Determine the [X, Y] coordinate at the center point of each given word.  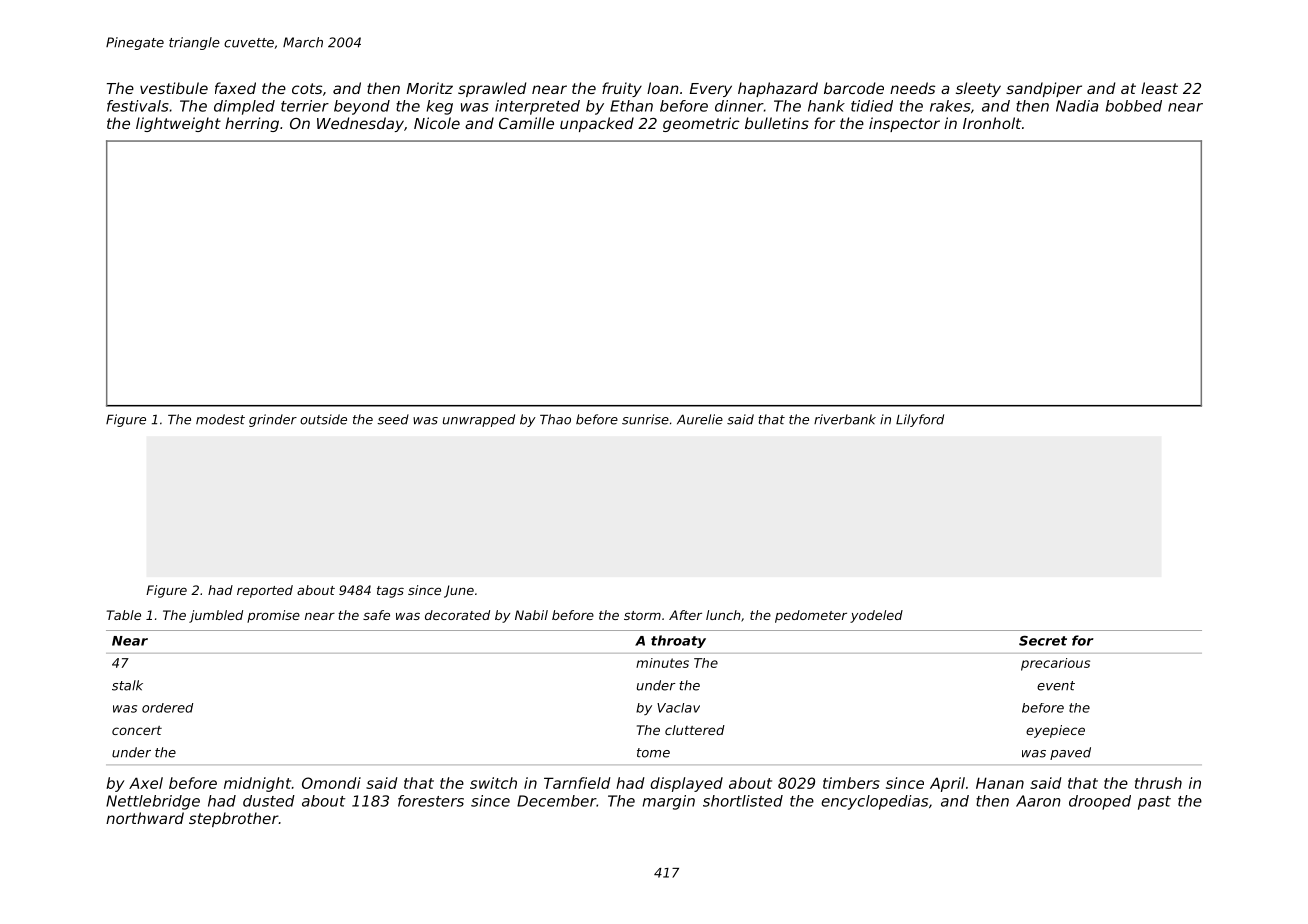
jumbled [216, 616]
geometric [701, 124]
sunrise [645, 419]
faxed [235, 88]
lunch [723, 615]
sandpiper [1044, 89]
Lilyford [920, 420]
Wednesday [360, 124]
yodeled [876, 616]
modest [220, 419]
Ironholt [992, 123]
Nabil [531, 615]
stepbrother [233, 819]
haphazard [778, 89]
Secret [1043, 641]
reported [265, 591]
